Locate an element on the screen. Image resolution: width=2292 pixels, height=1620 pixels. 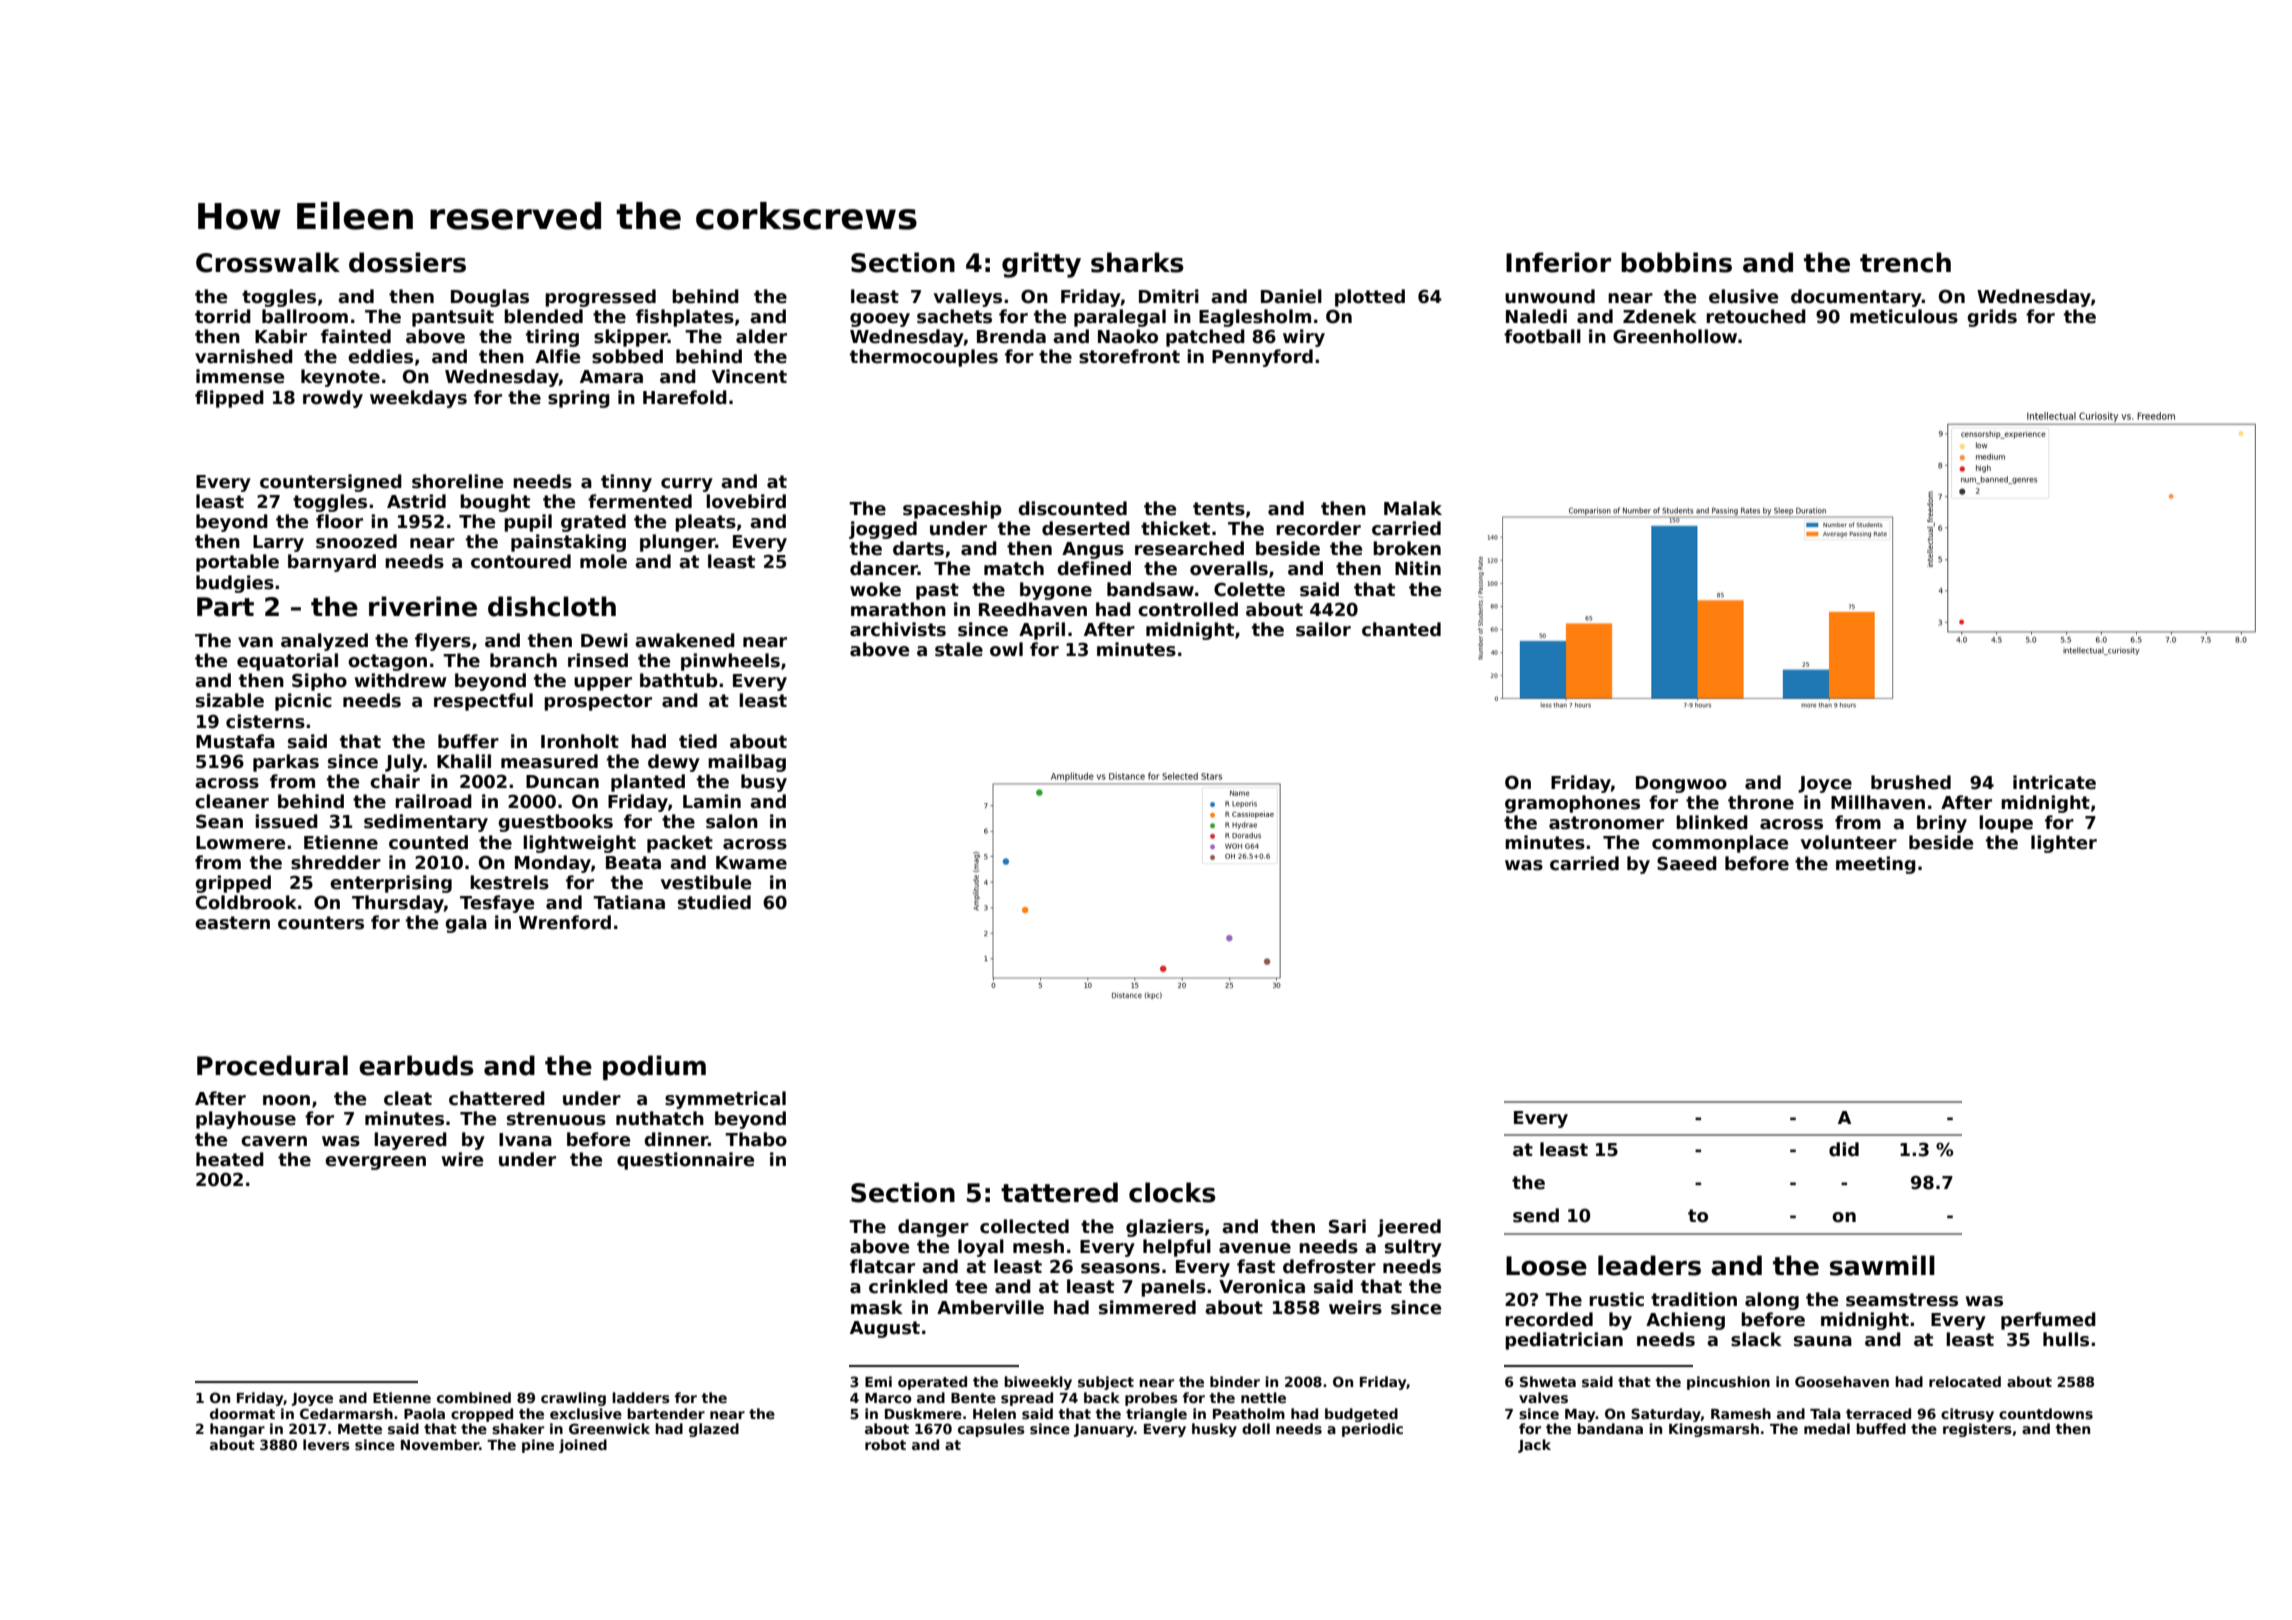
owl is located at coordinates (1006, 649).
